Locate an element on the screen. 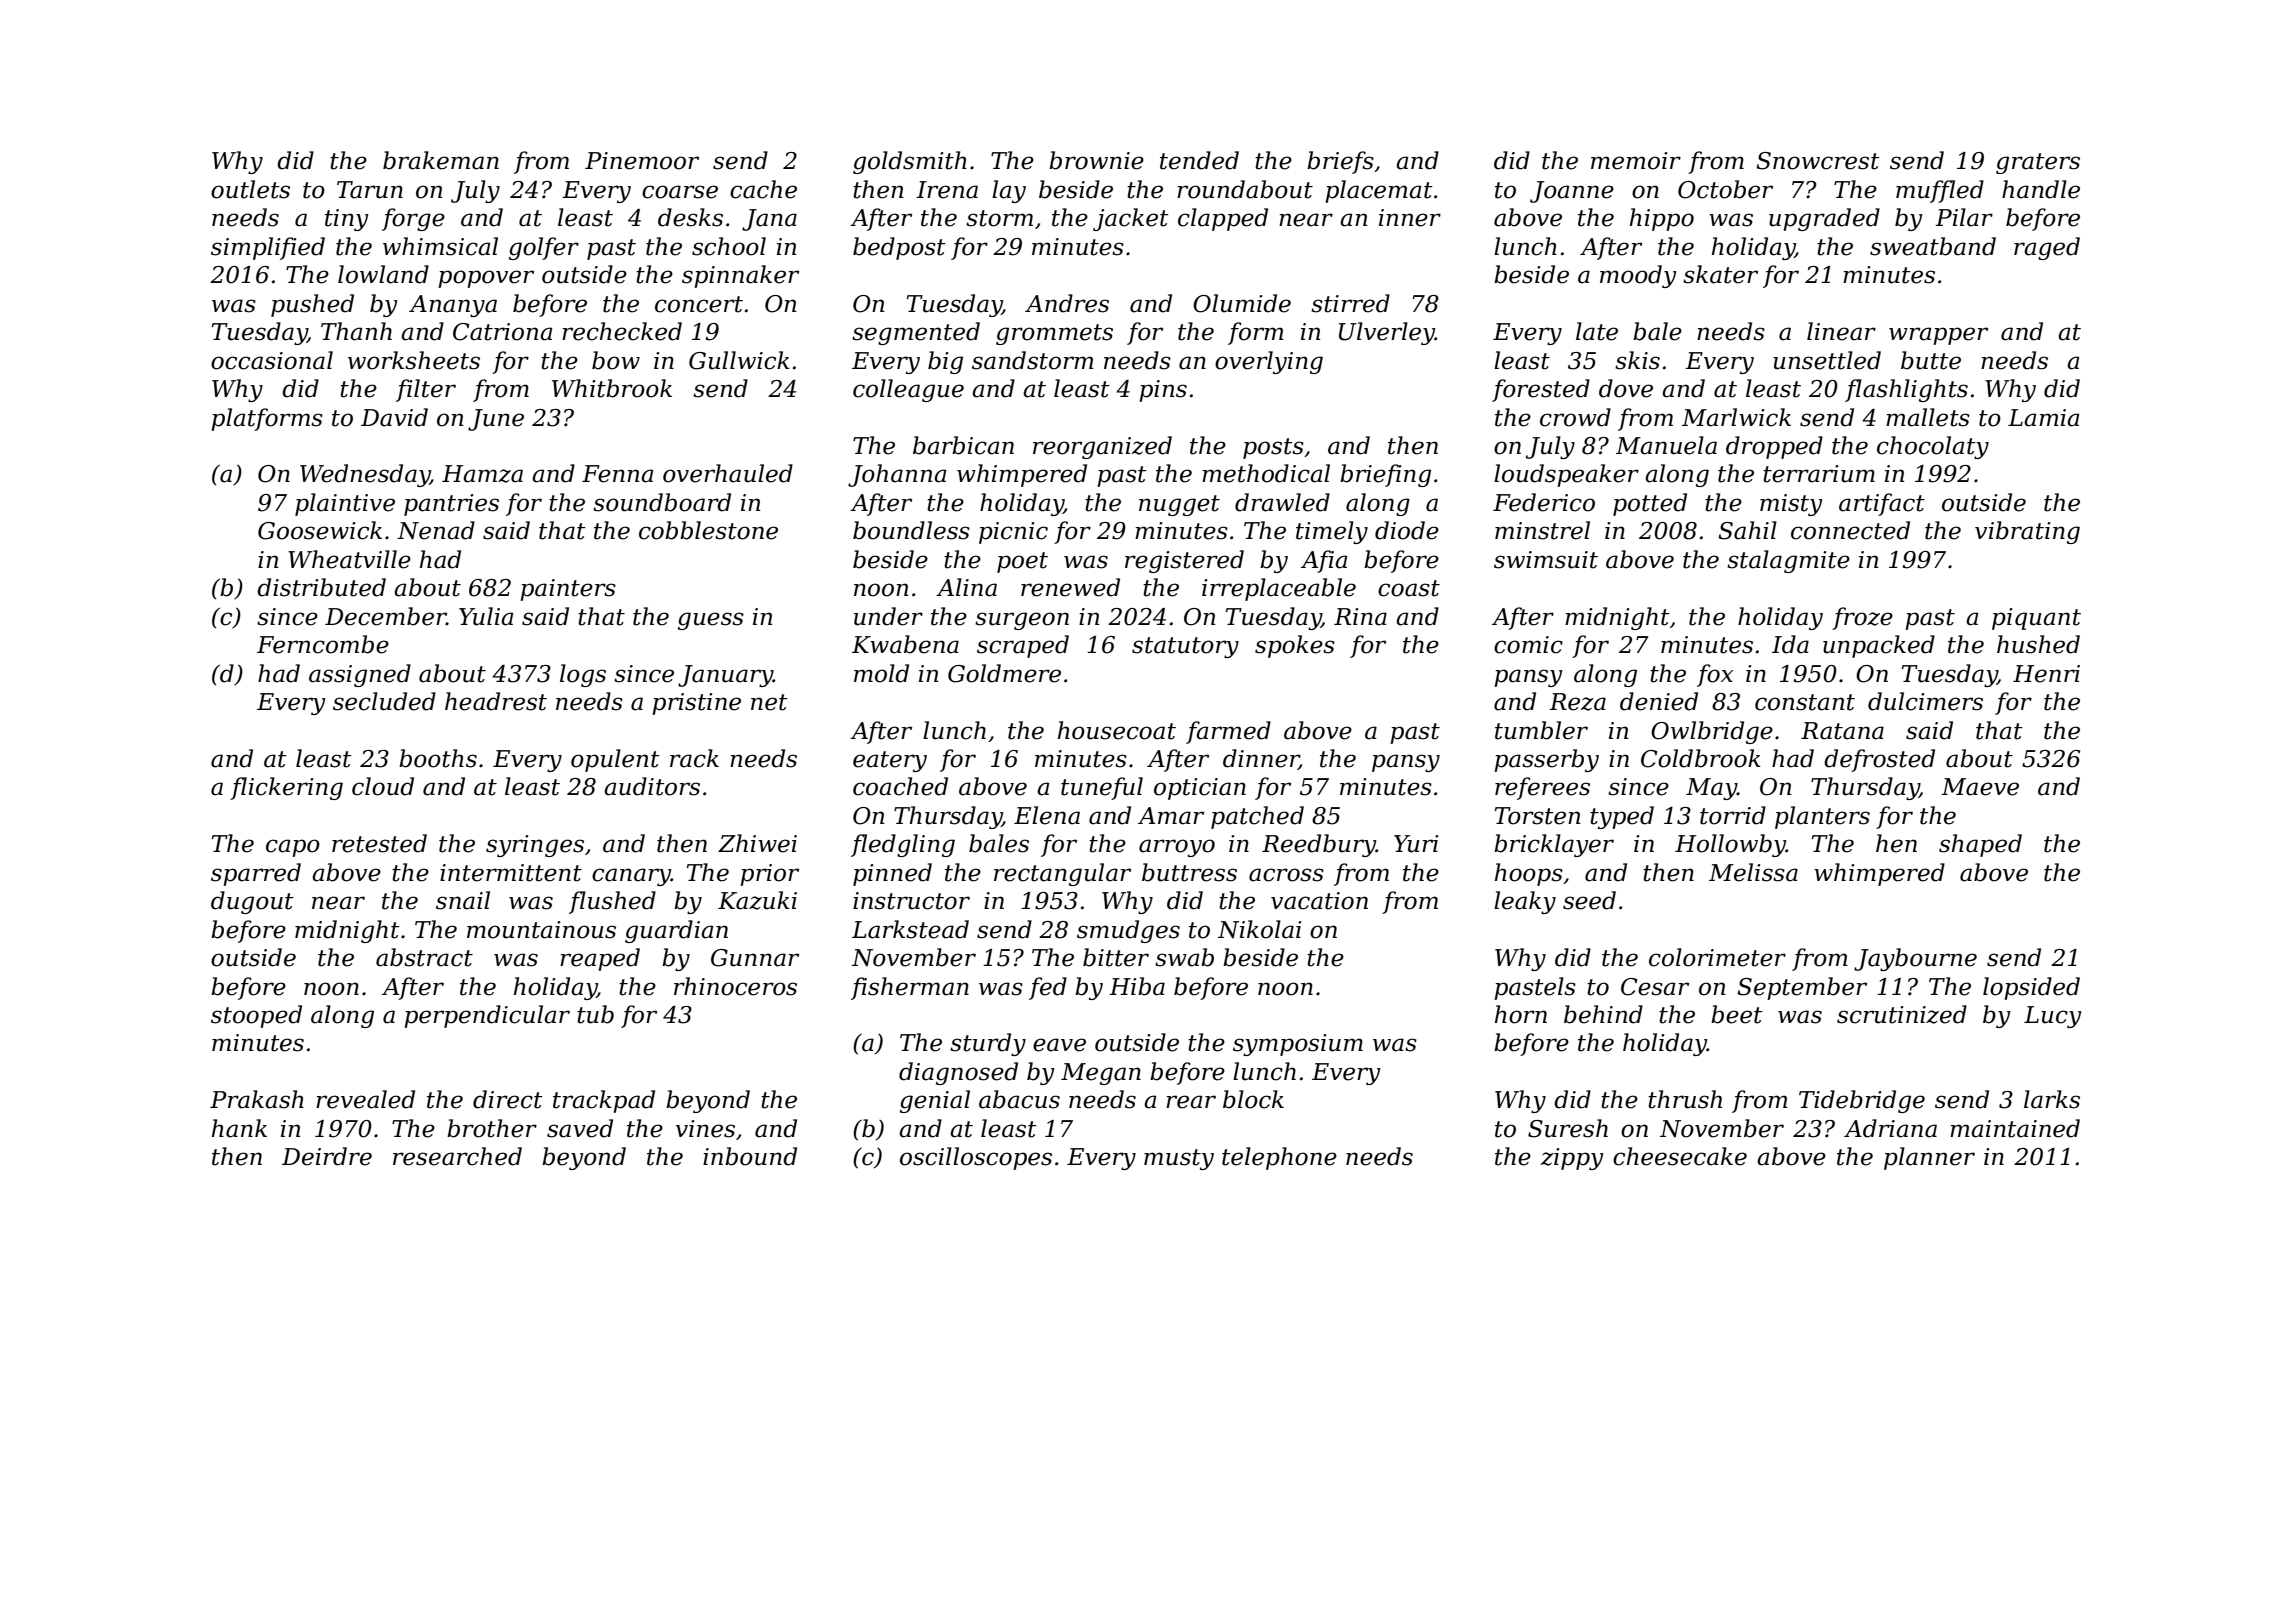 This screenshot has height=1620, width=2292. froze is located at coordinates (1862, 618).
